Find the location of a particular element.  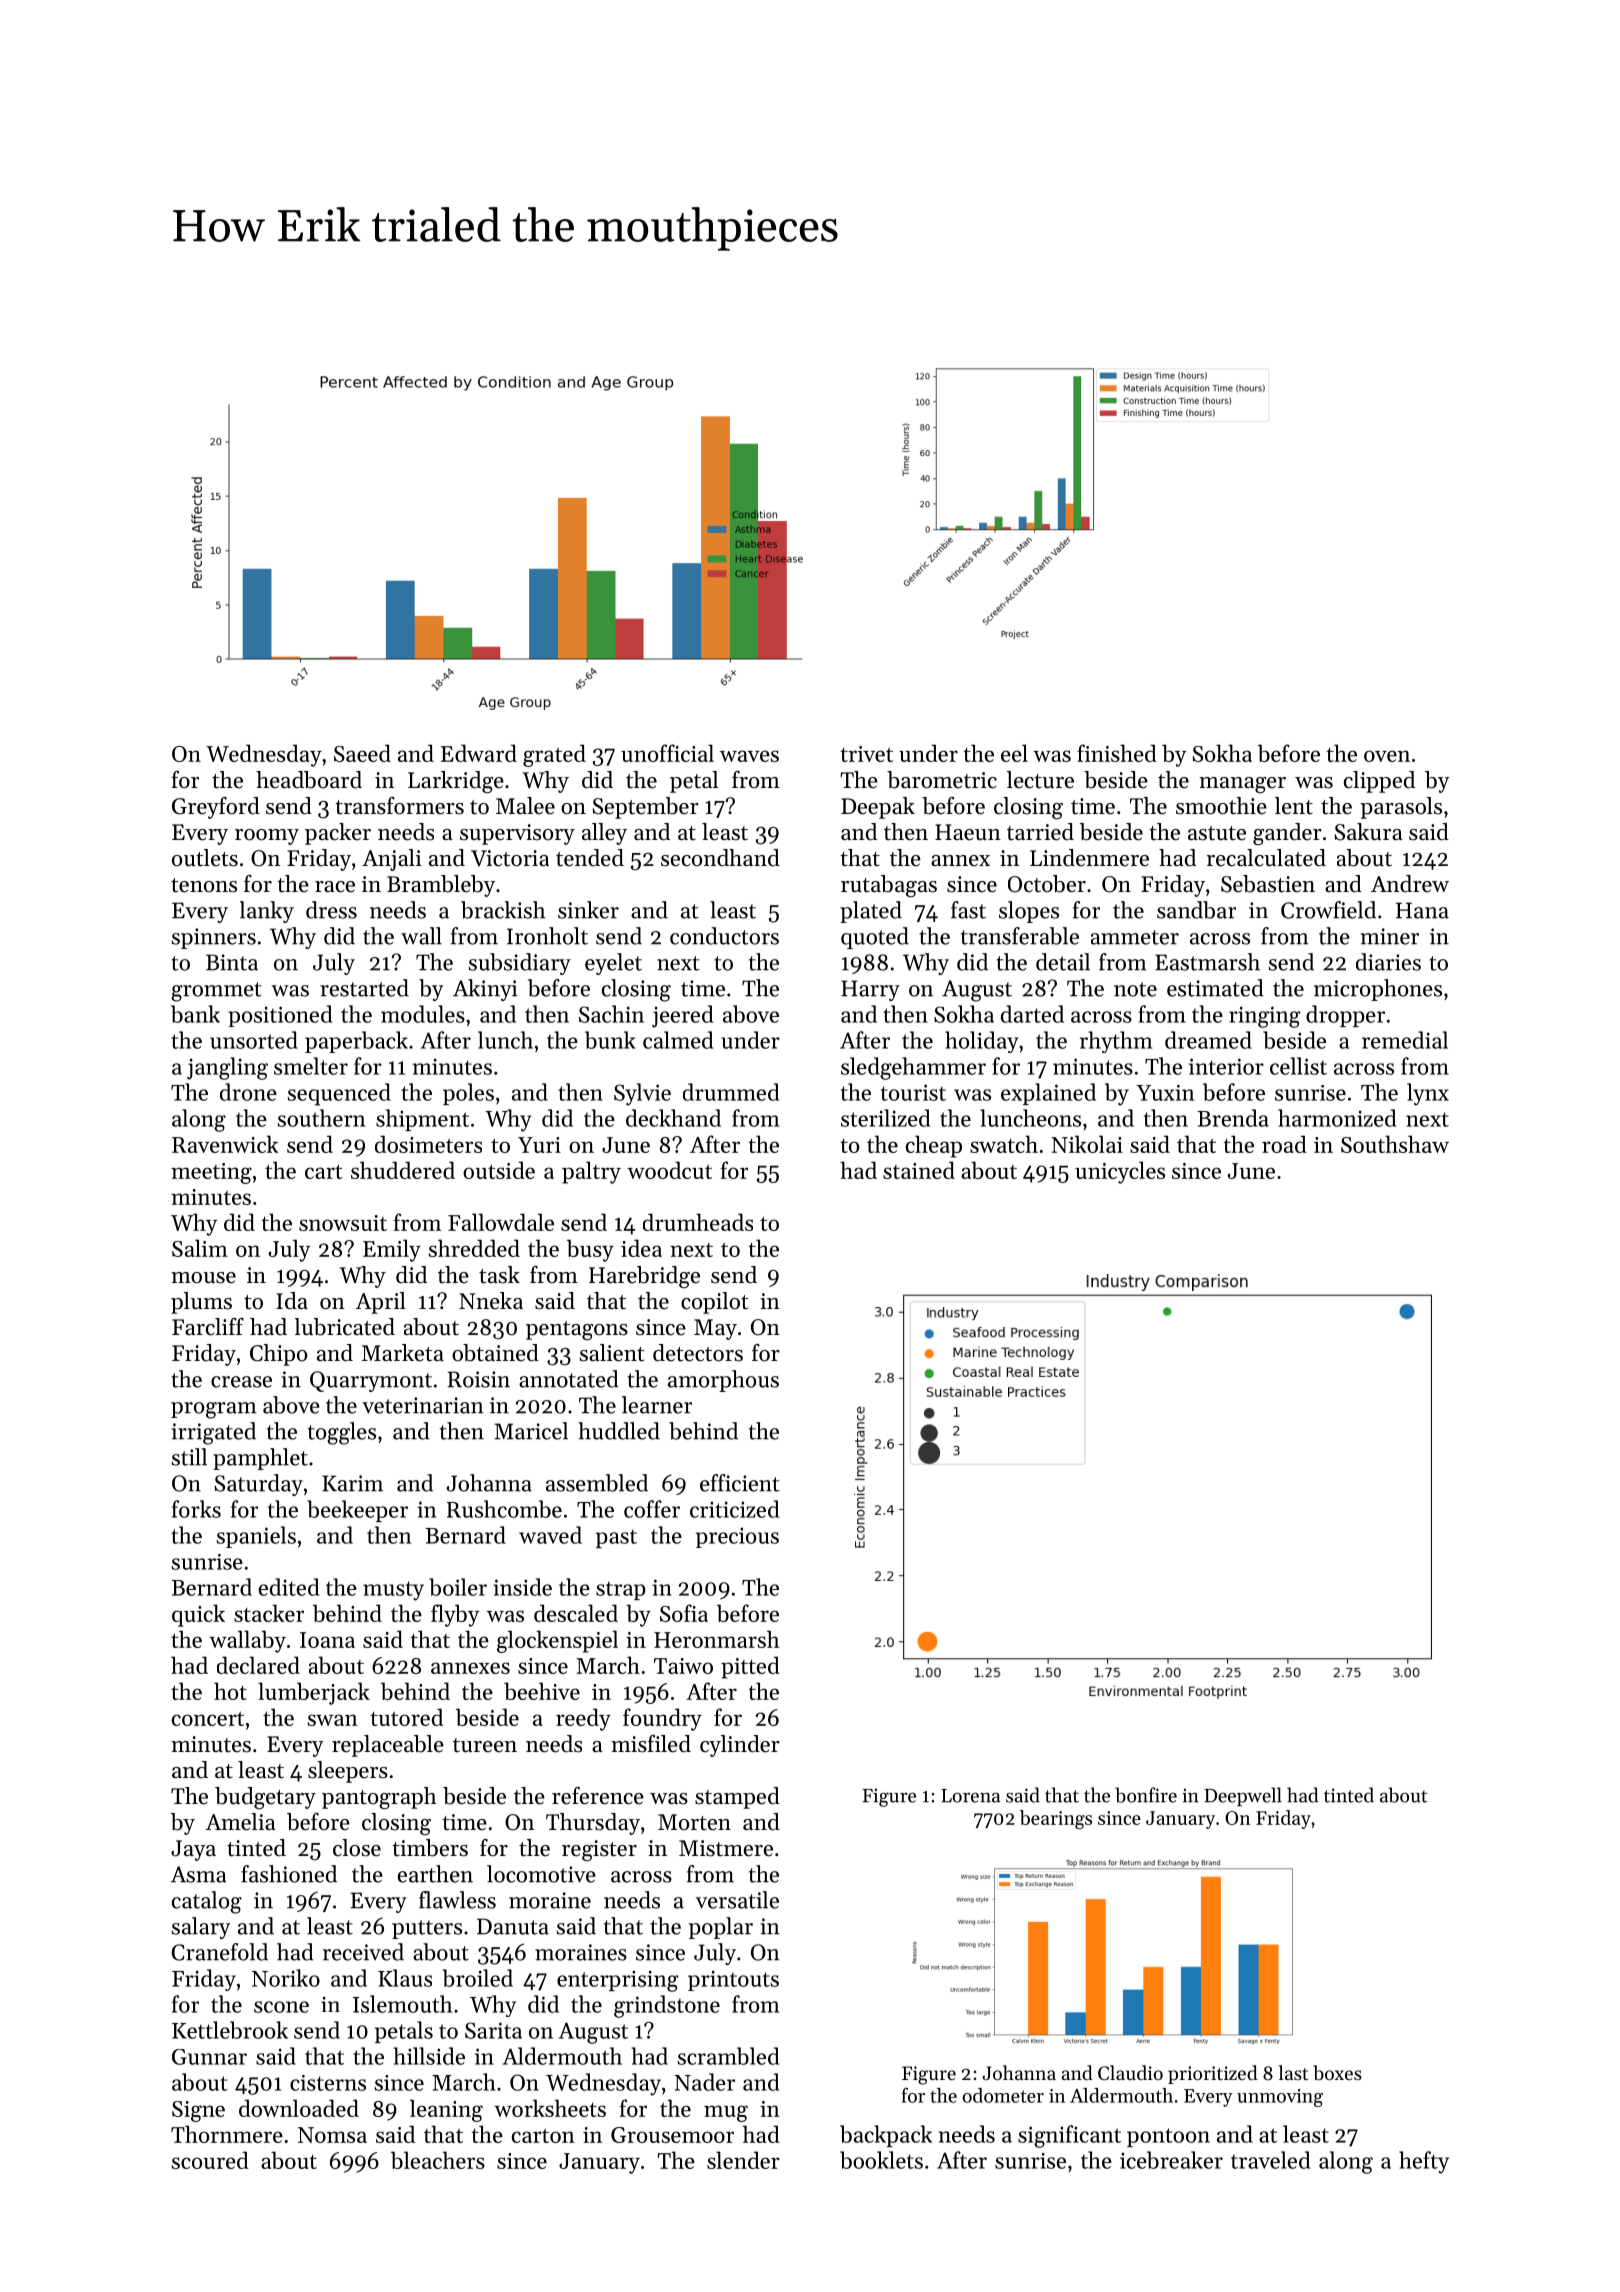

Noriko is located at coordinates (286, 1978).
